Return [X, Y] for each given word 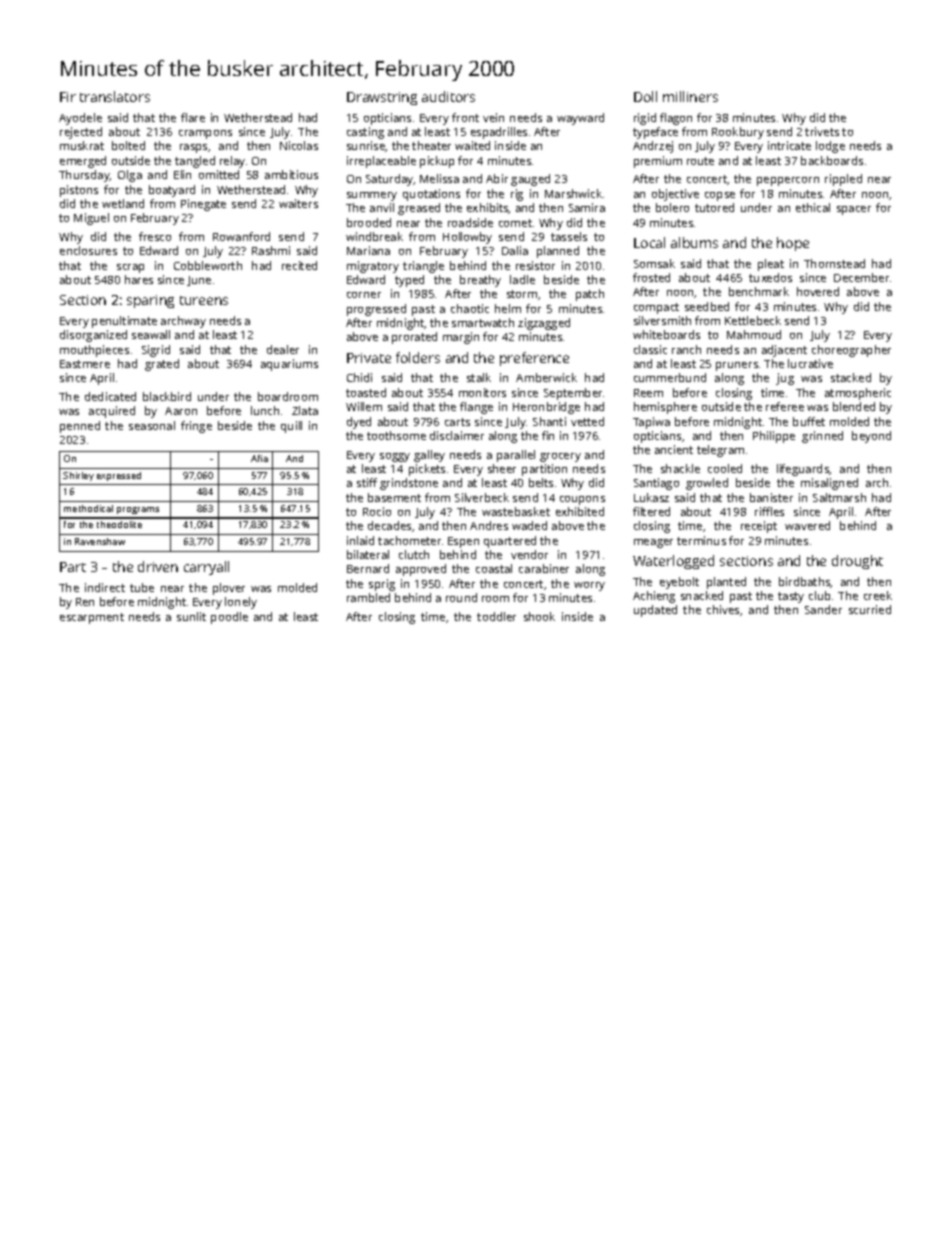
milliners [690, 96]
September [573, 394]
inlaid [360, 540]
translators [115, 96]
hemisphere [665, 408]
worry [589, 586]
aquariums [289, 365]
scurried [870, 609]
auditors [448, 96]
